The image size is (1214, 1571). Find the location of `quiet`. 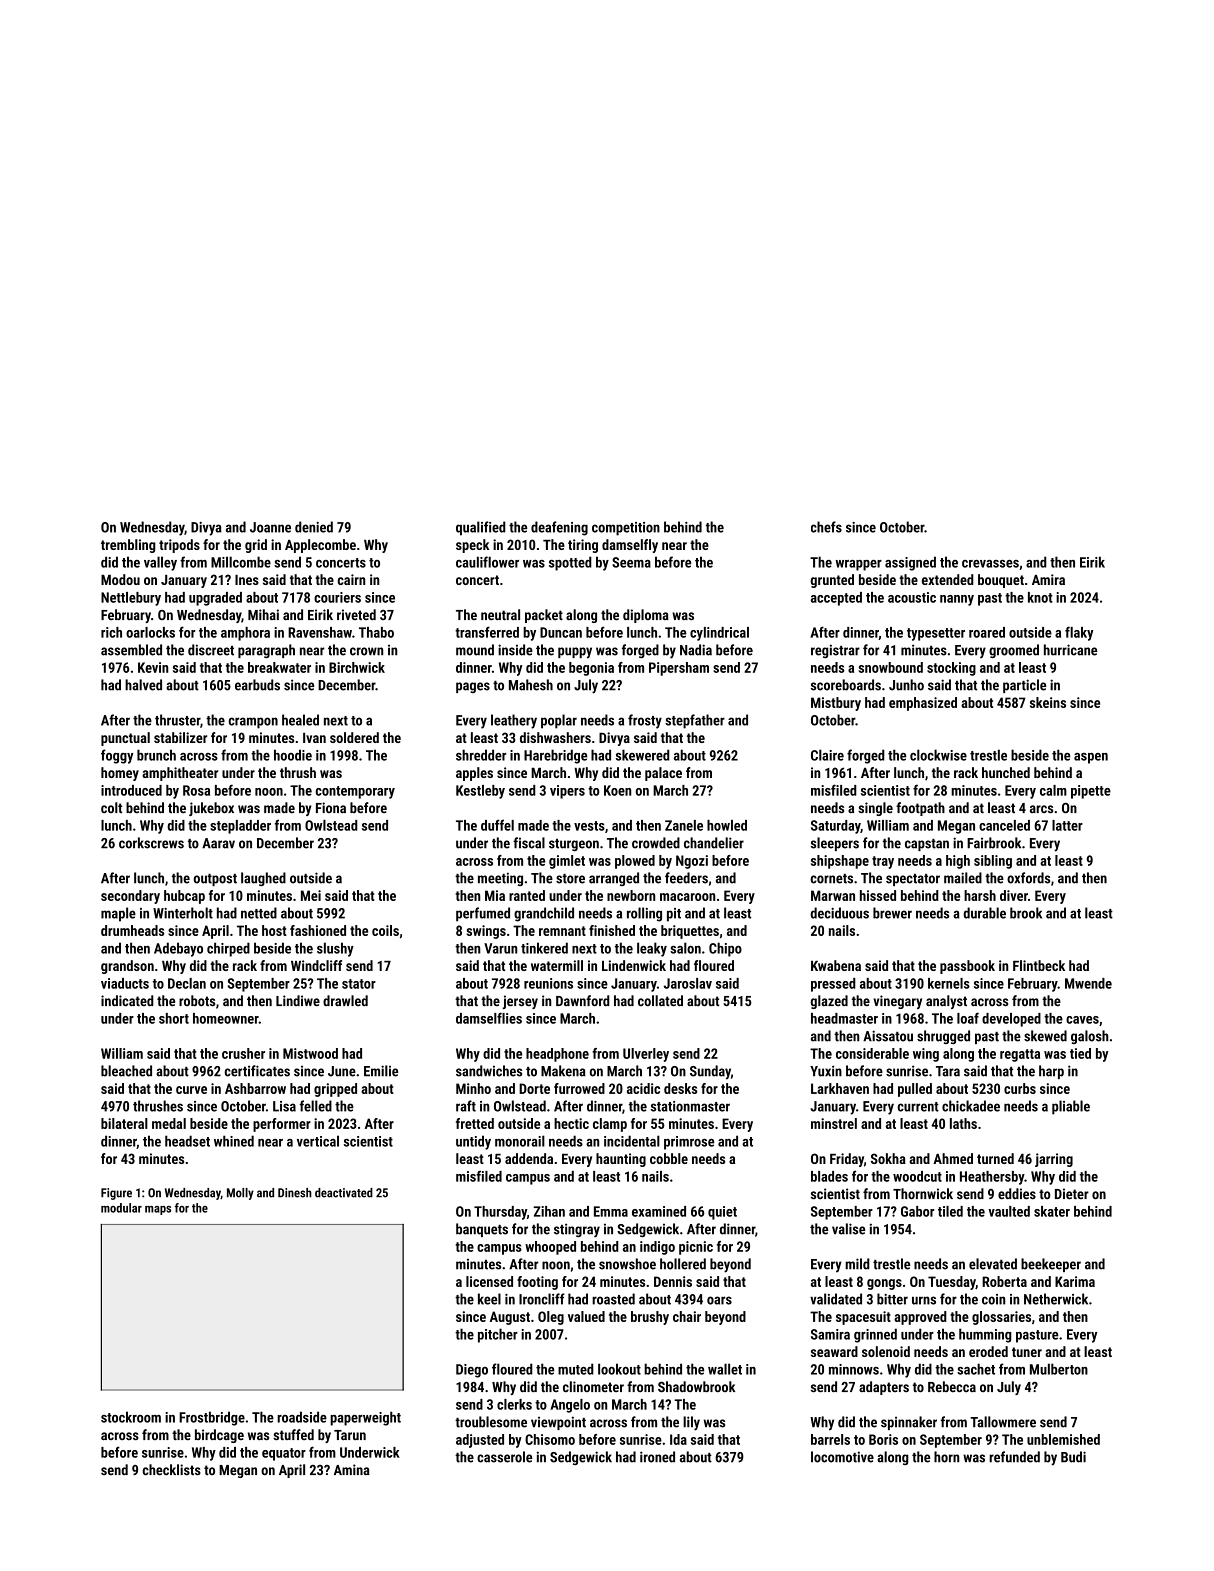

quiet is located at coordinates (722, 1213).
